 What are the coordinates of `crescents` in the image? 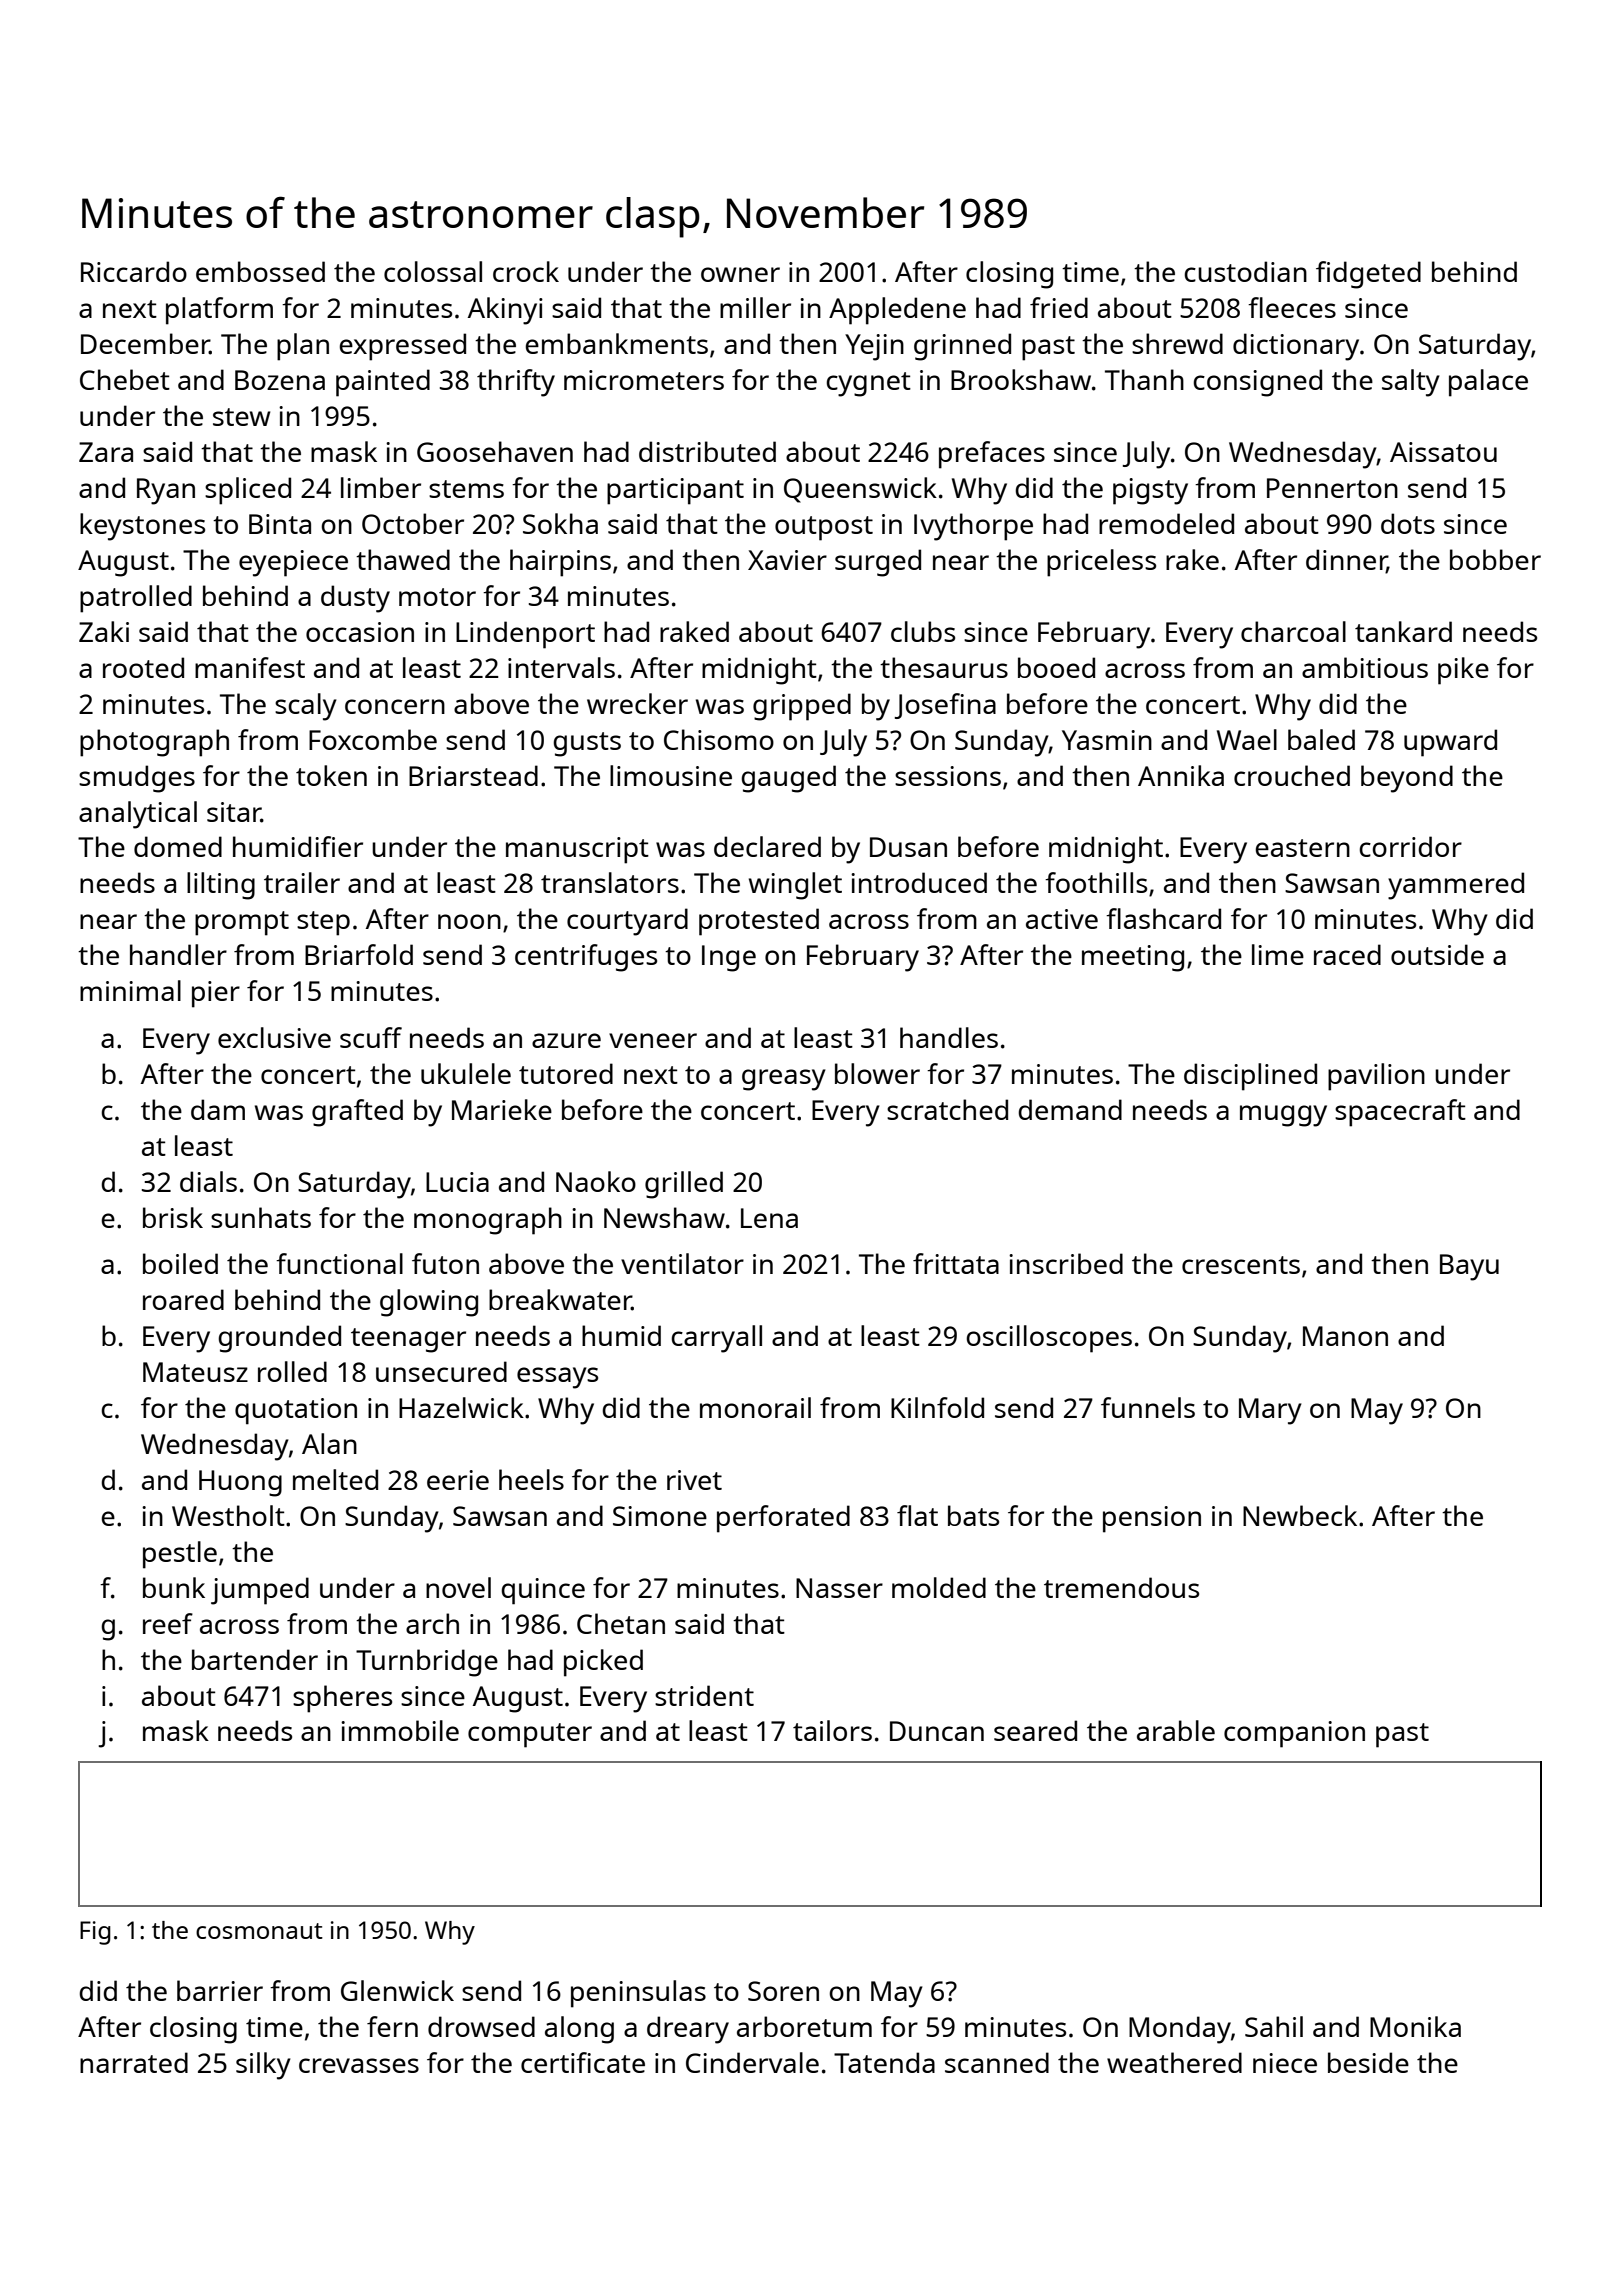 It's located at (1241, 1265).
